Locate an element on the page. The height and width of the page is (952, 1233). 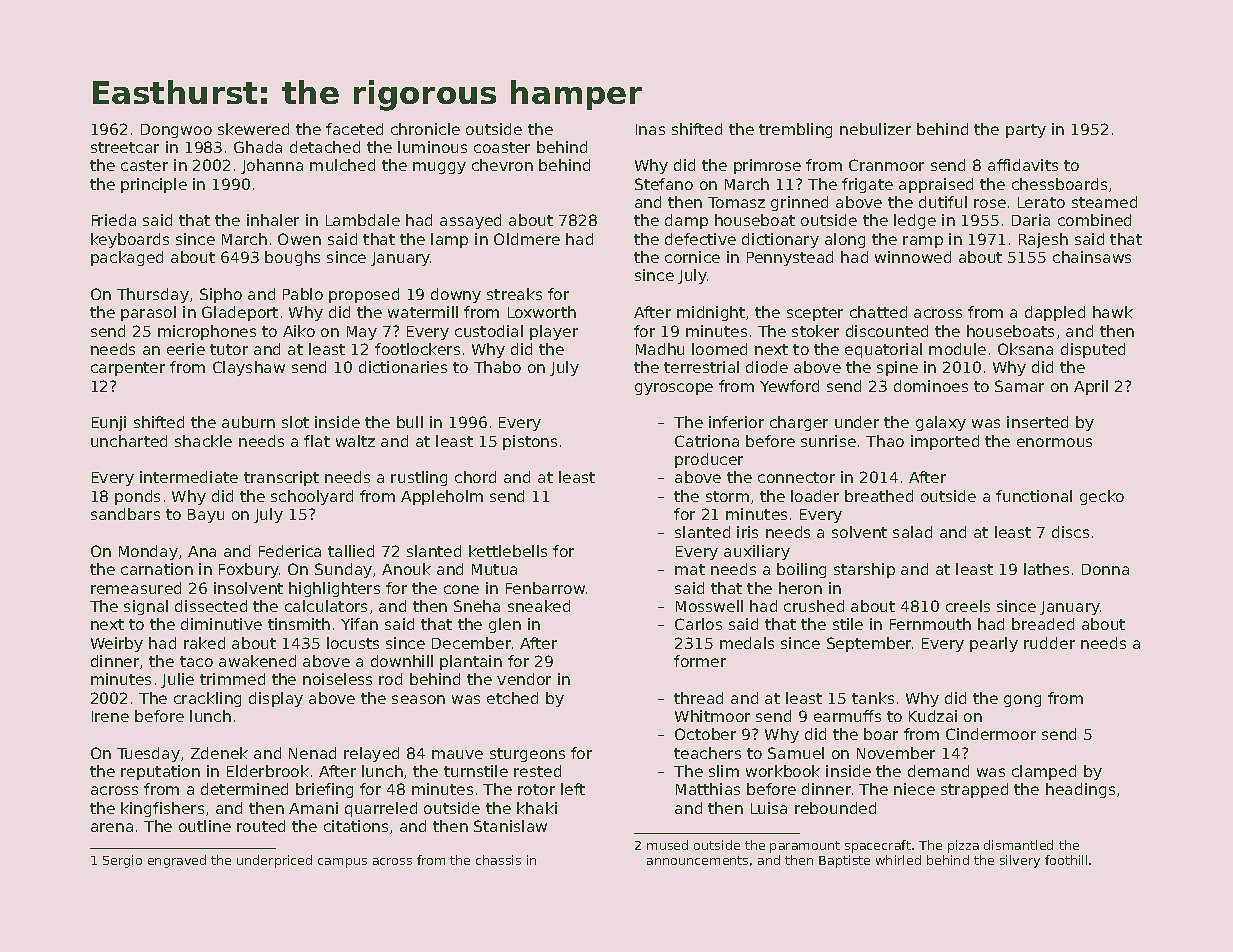
party is located at coordinates (1026, 131).
